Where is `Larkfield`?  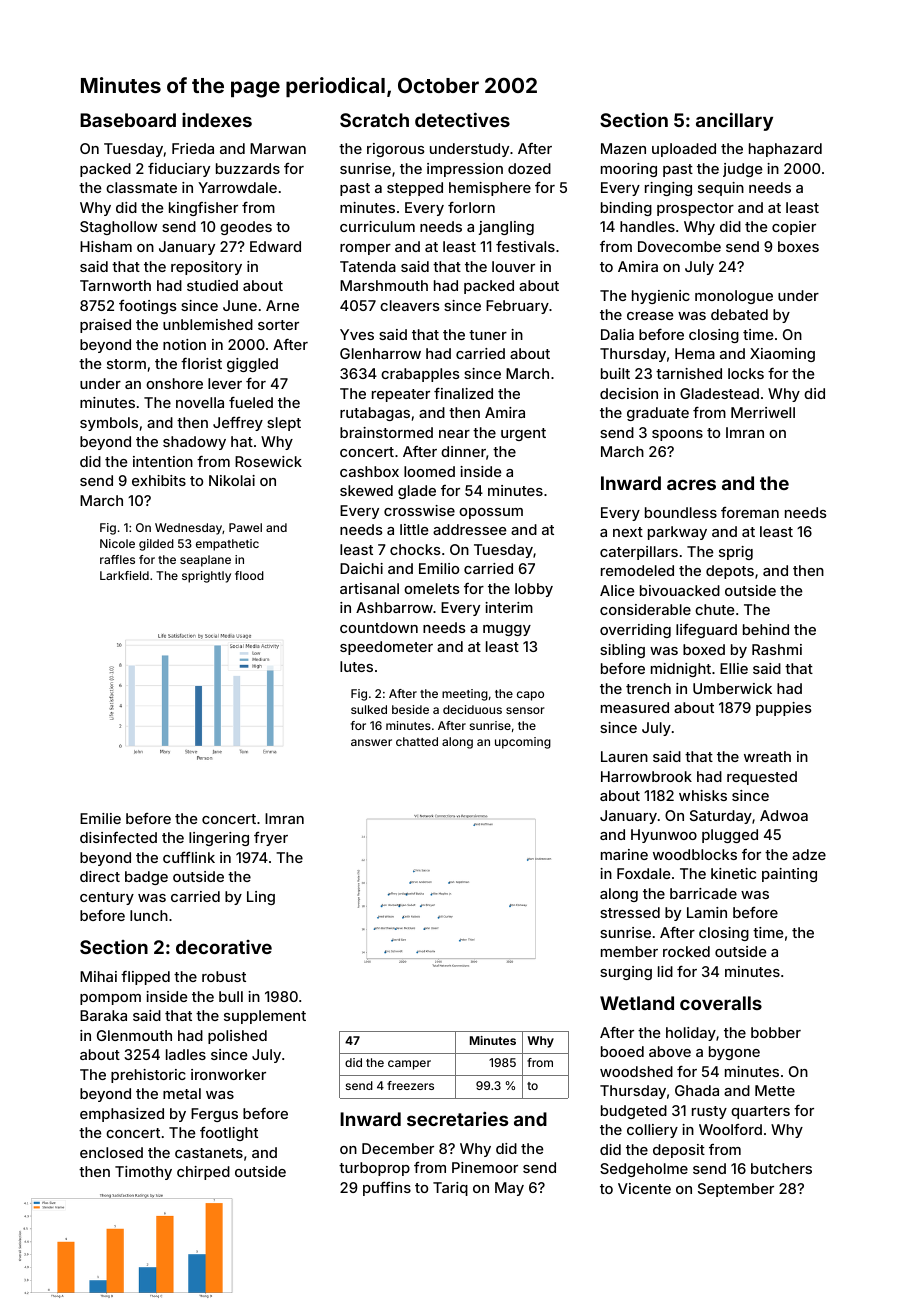
Larkfield is located at coordinates (124, 575).
